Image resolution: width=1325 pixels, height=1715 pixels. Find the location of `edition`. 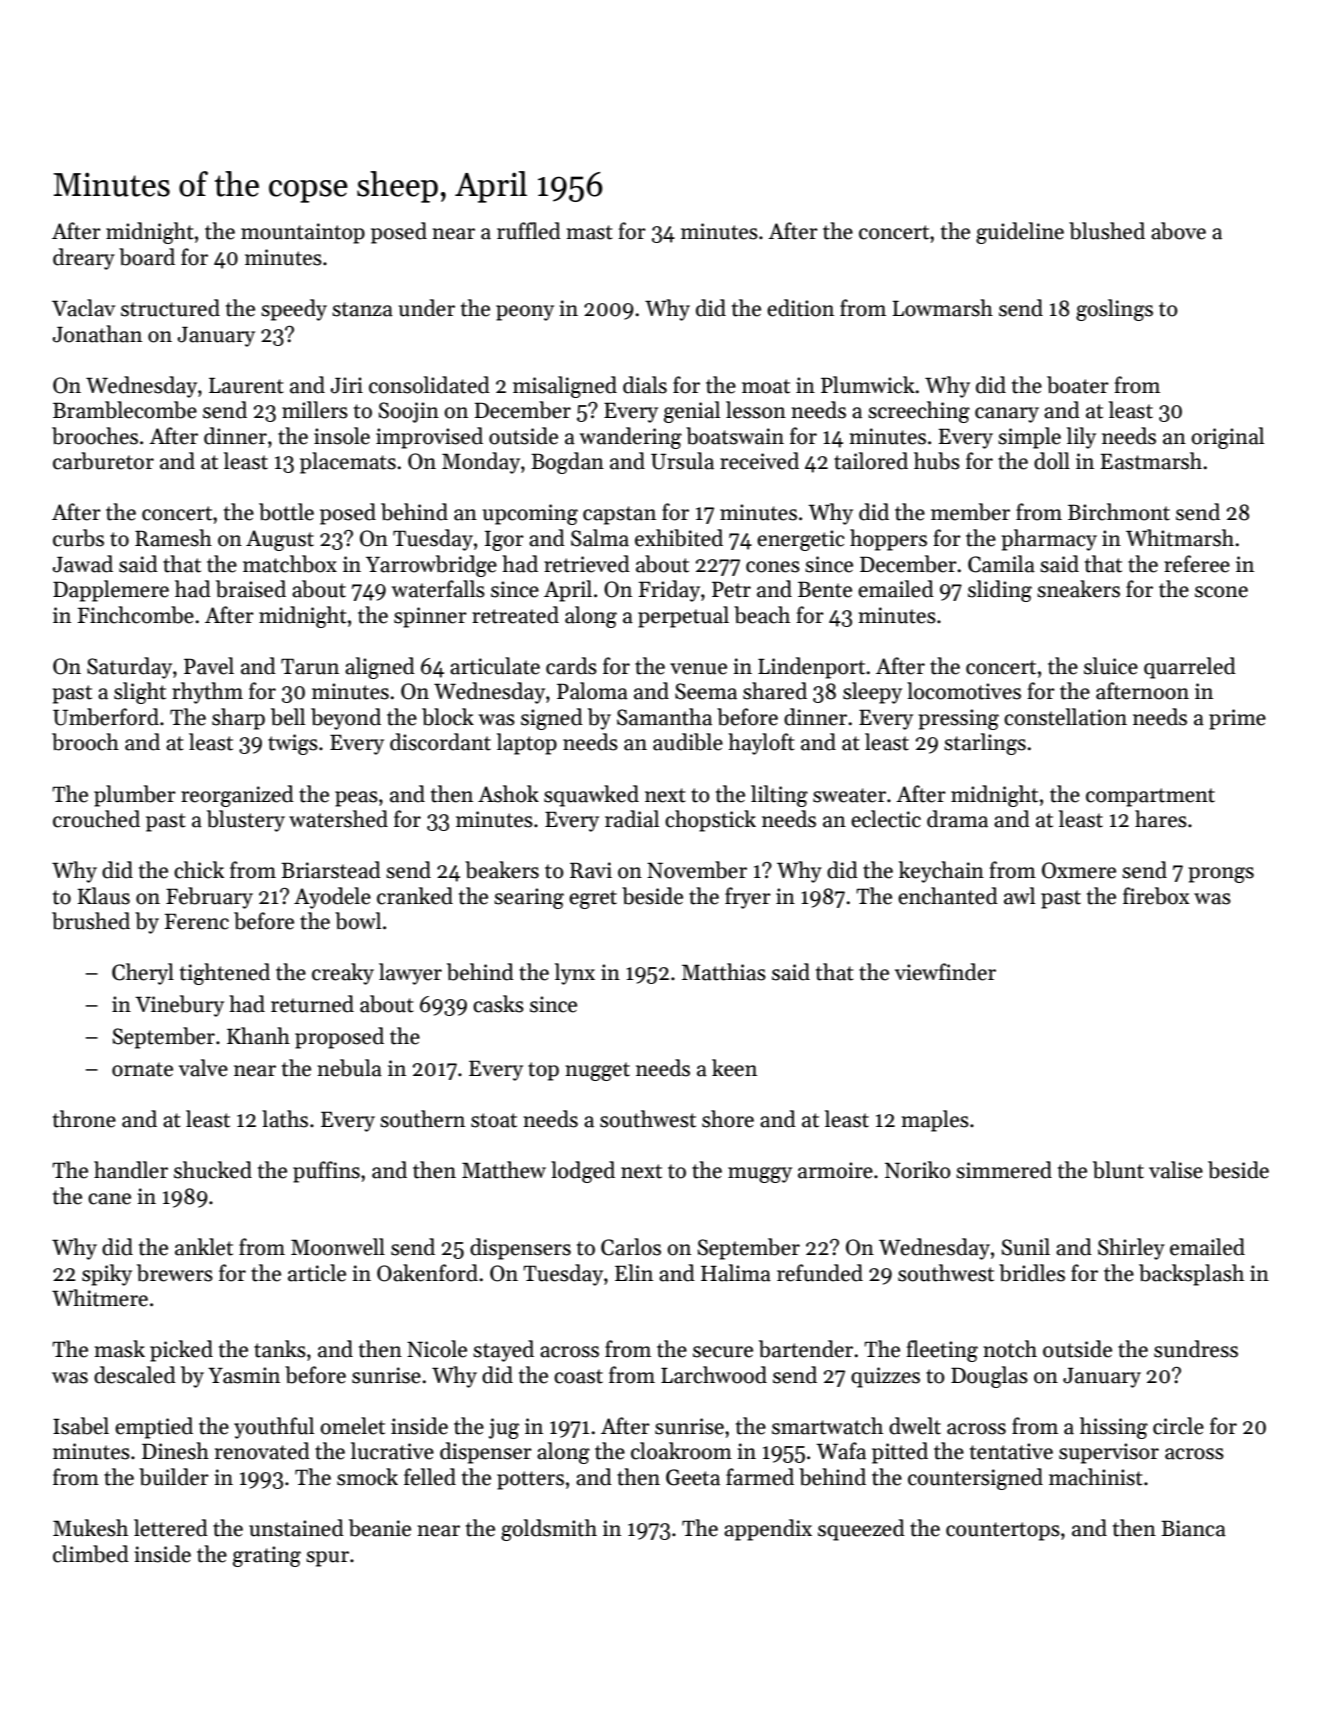

edition is located at coordinates (800, 308).
